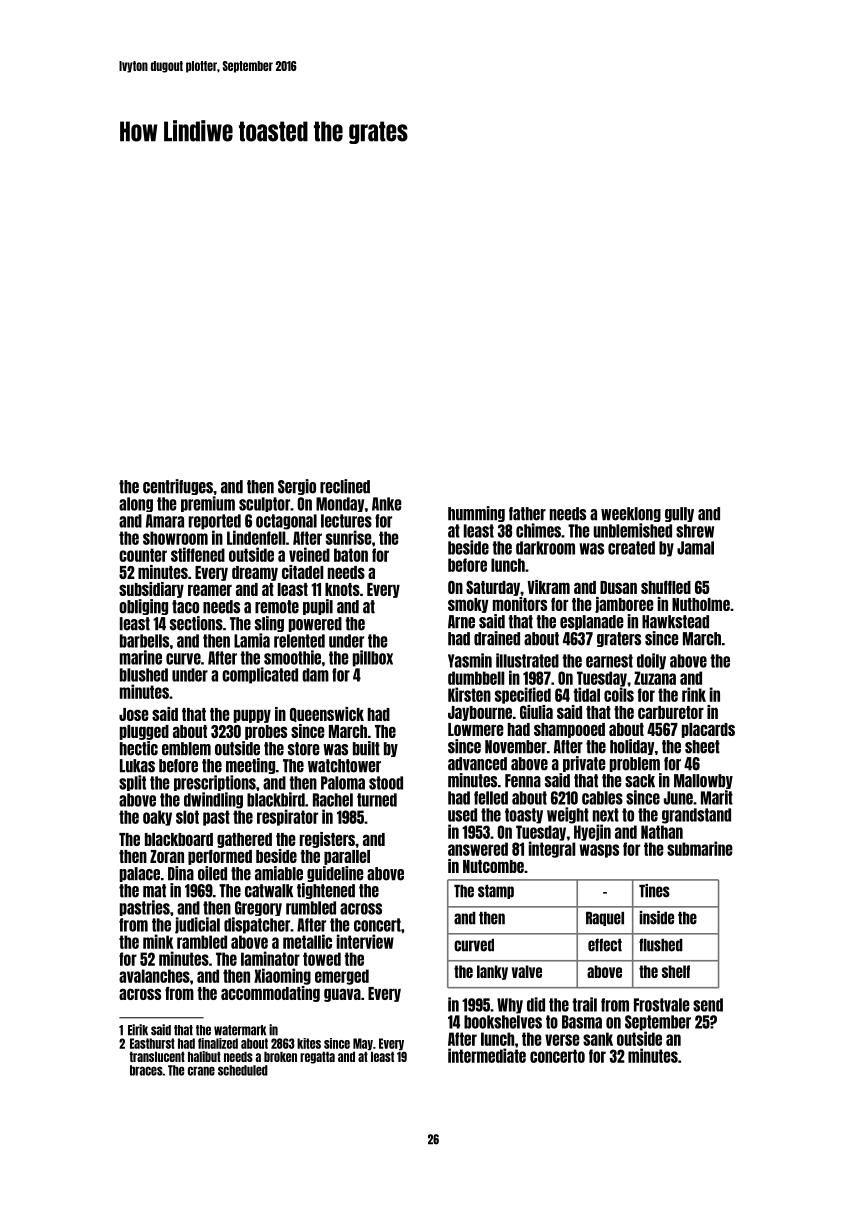 The width and height of the page is (855, 1213). Describe the element at coordinates (552, 849) in the page. I see `integral` at that location.
